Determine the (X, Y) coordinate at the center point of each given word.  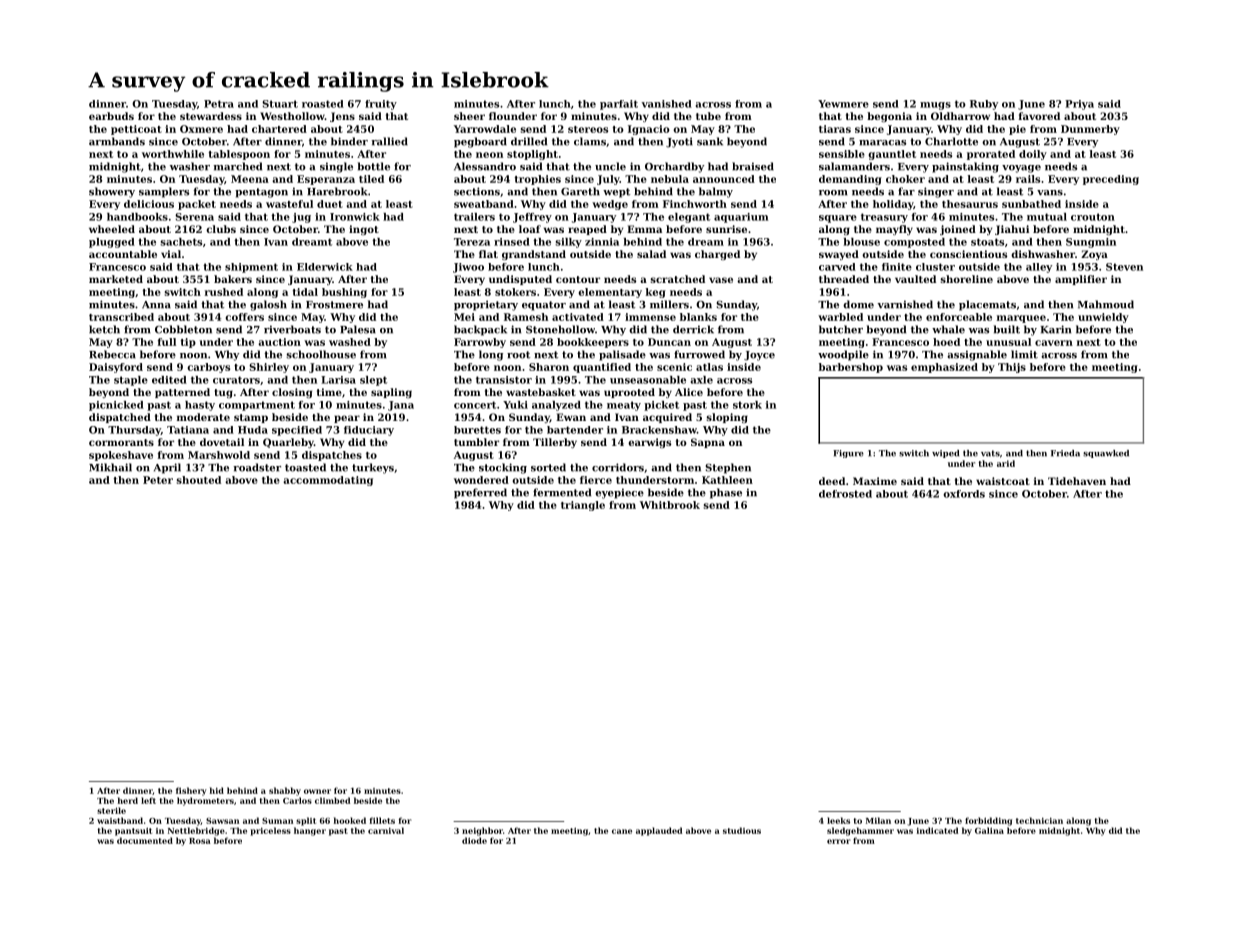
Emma (644, 229)
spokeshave (121, 456)
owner (317, 791)
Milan (878, 820)
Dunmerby (1090, 130)
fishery (191, 791)
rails (1028, 179)
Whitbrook (670, 505)
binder (349, 141)
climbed (332, 800)
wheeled (112, 229)
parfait (619, 105)
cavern (1054, 343)
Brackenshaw (659, 430)
